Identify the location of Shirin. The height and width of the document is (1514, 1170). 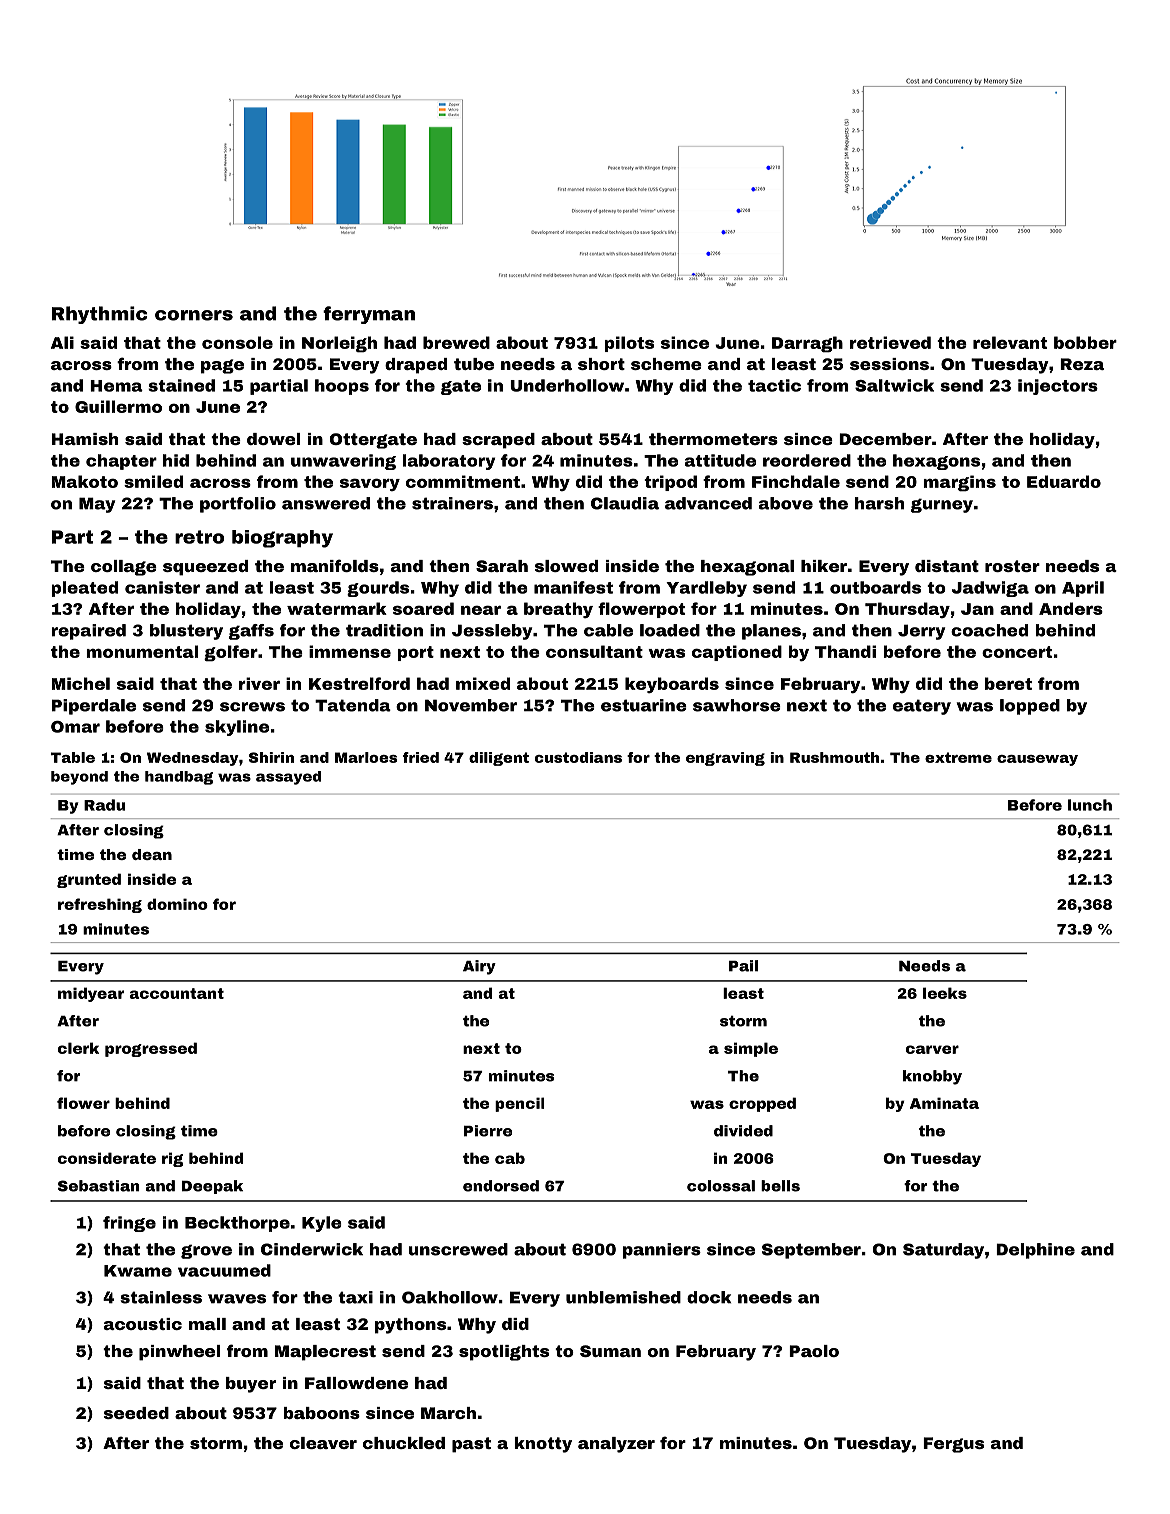
(271, 757).
